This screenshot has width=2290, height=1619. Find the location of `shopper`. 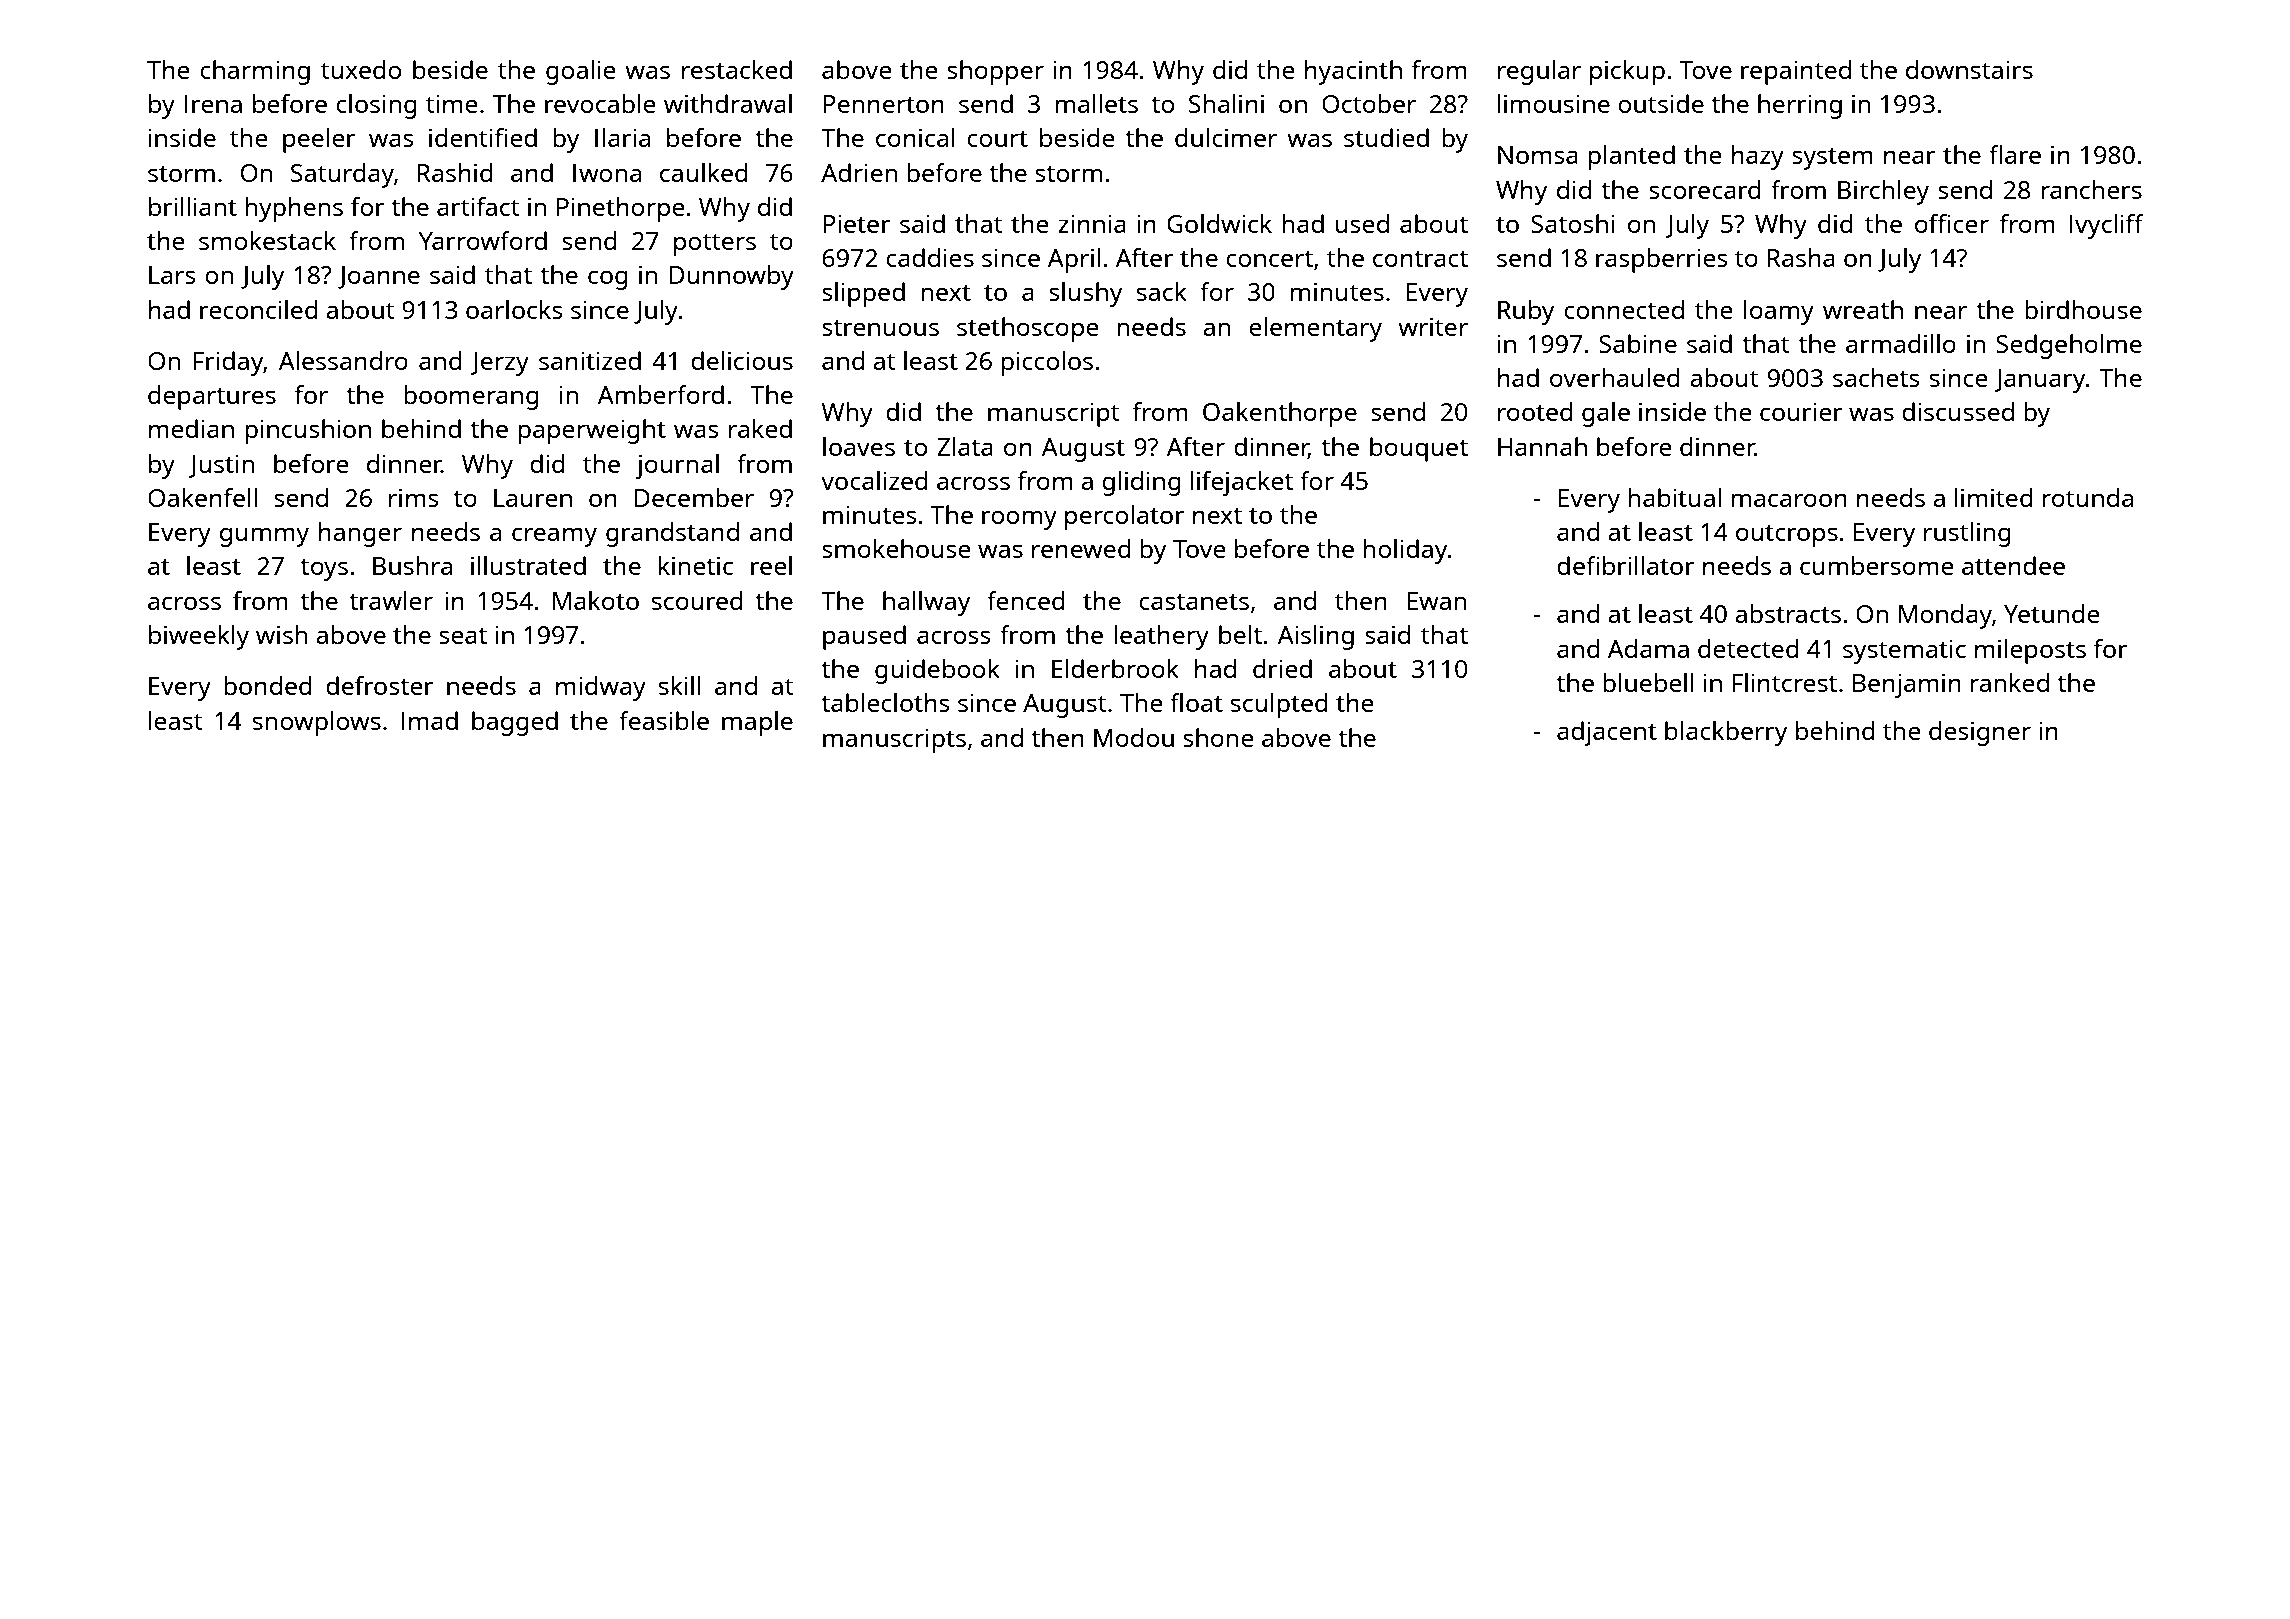

shopper is located at coordinates (995, 72).
